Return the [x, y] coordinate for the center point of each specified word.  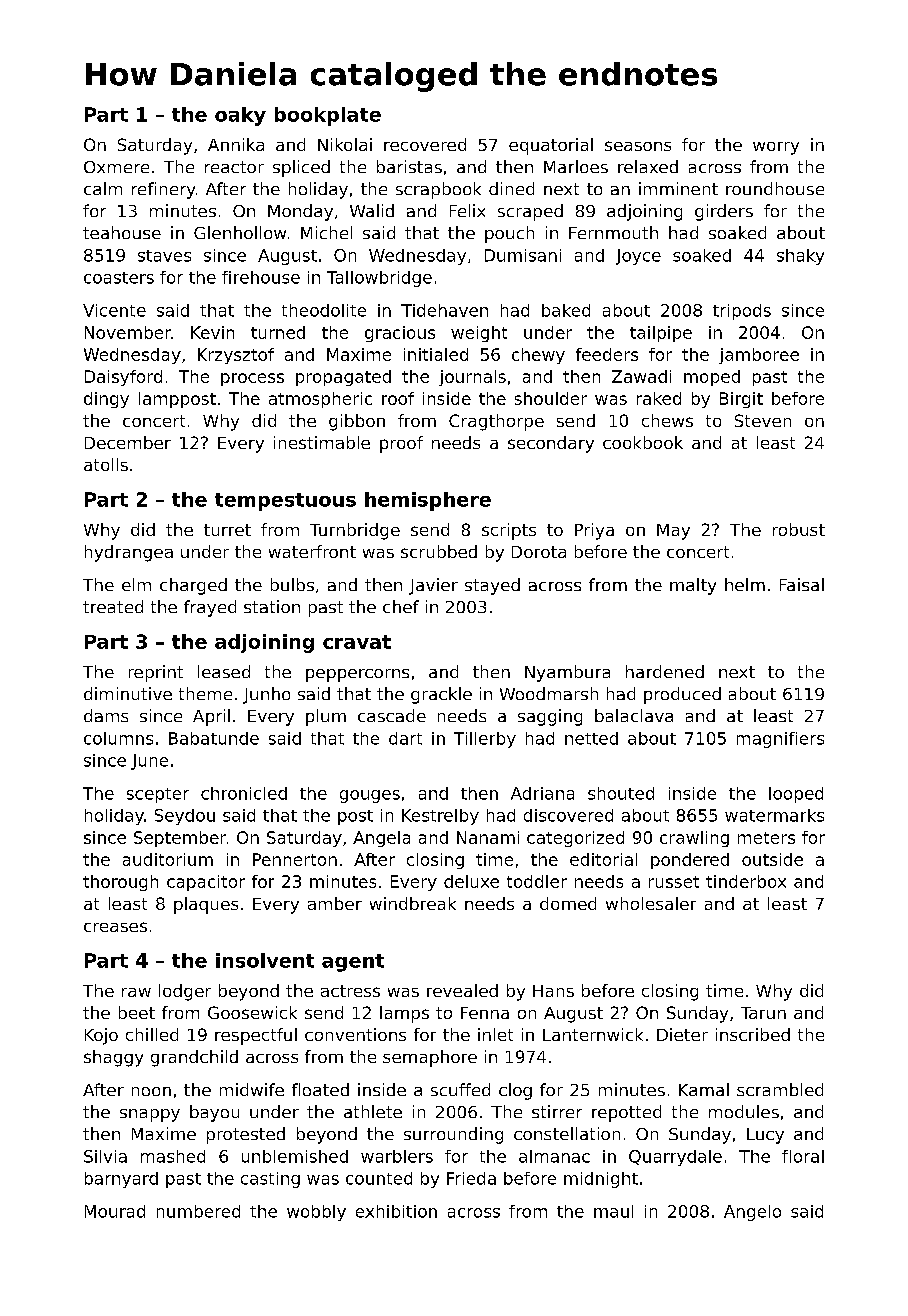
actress [350, 991]
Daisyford [123, 378]
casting [270, 1180]
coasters [119, 278]
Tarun [763, 1013]
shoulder [551, 398]
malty [693, 586]
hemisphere [428, 501]
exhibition [396, 1211]
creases [115, 927]
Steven [763, 420]
